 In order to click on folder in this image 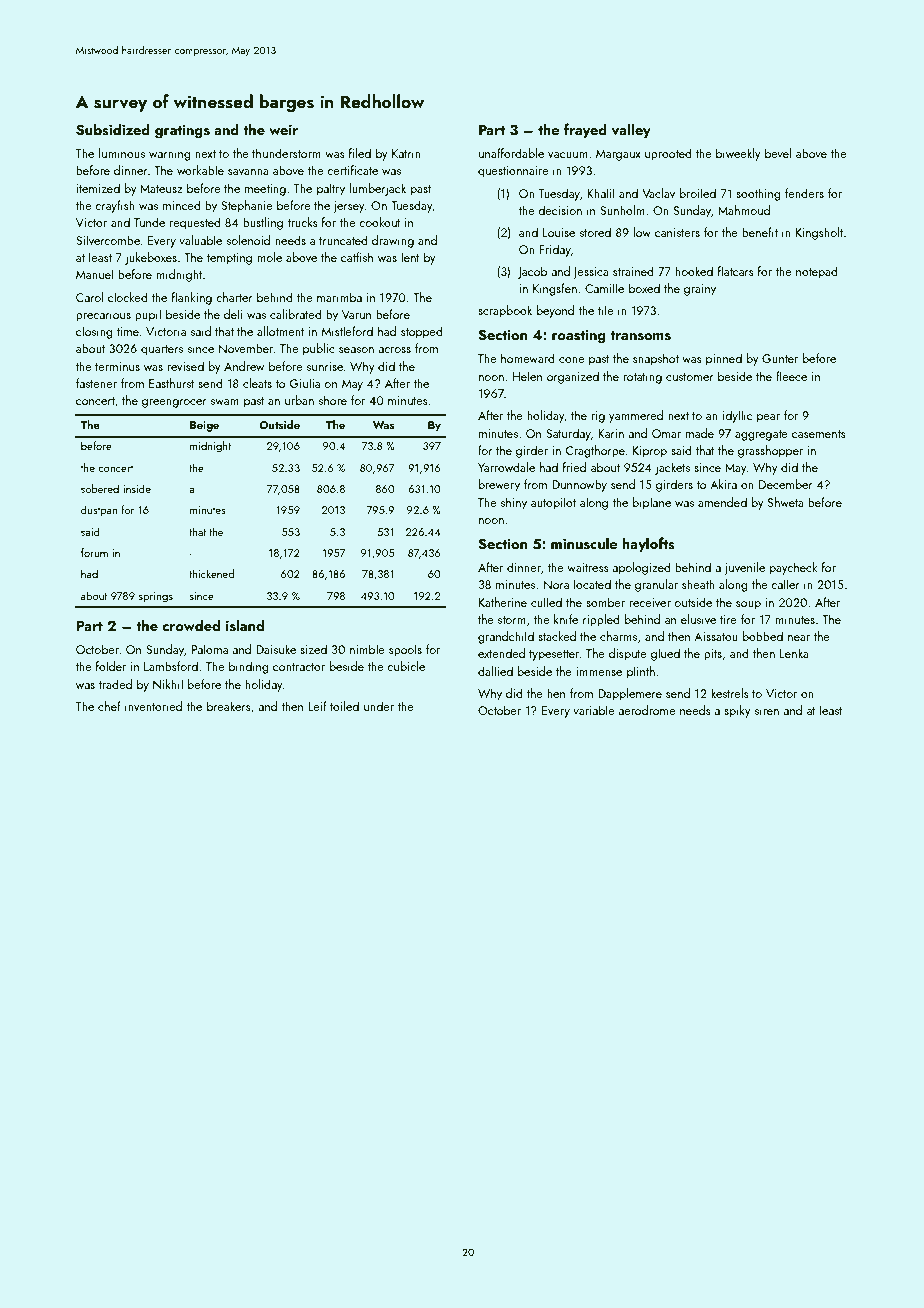, I will do `click(111, 666)`.
